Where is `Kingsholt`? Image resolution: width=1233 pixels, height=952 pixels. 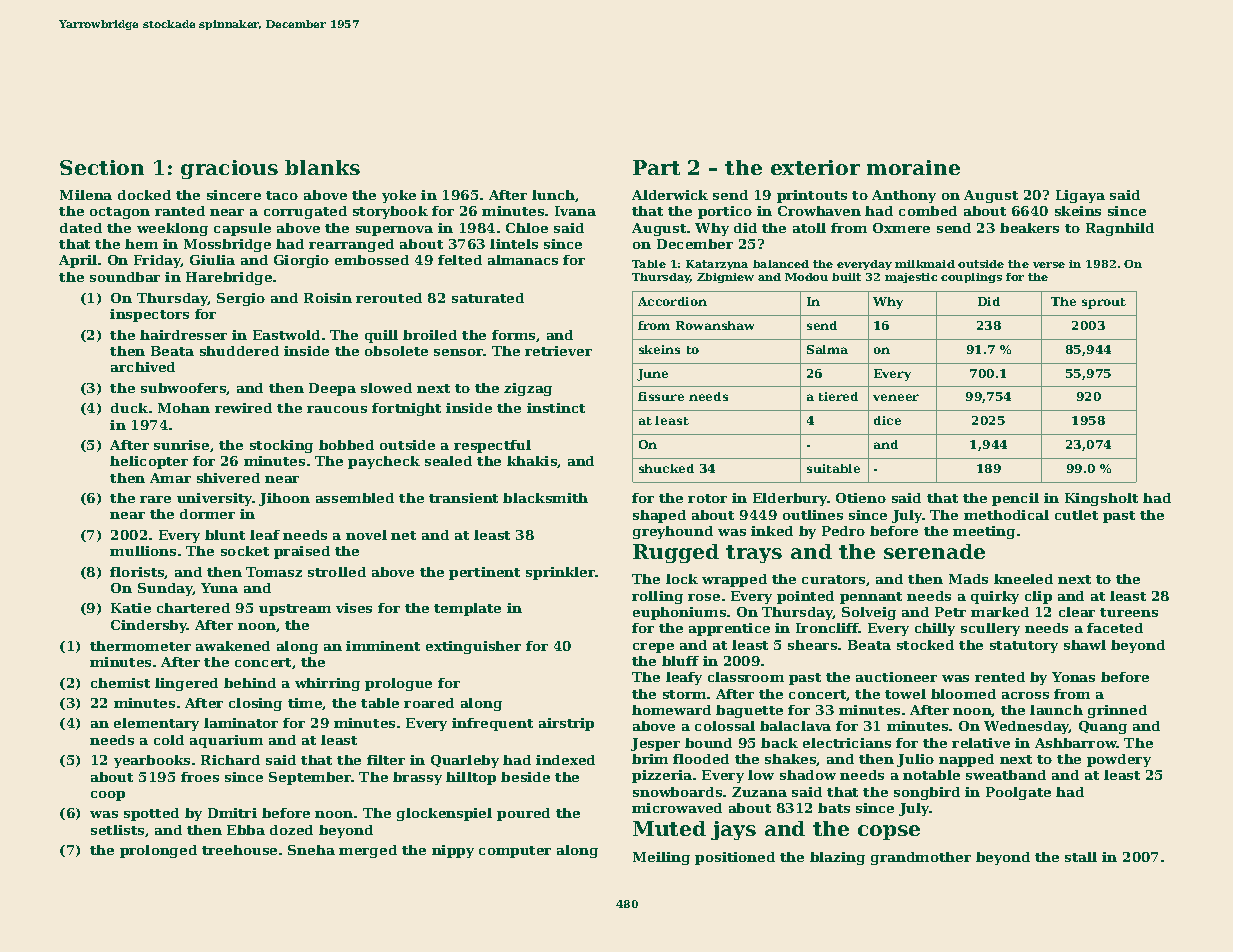
Kingsholt is located at coordinates (1101, 499).
